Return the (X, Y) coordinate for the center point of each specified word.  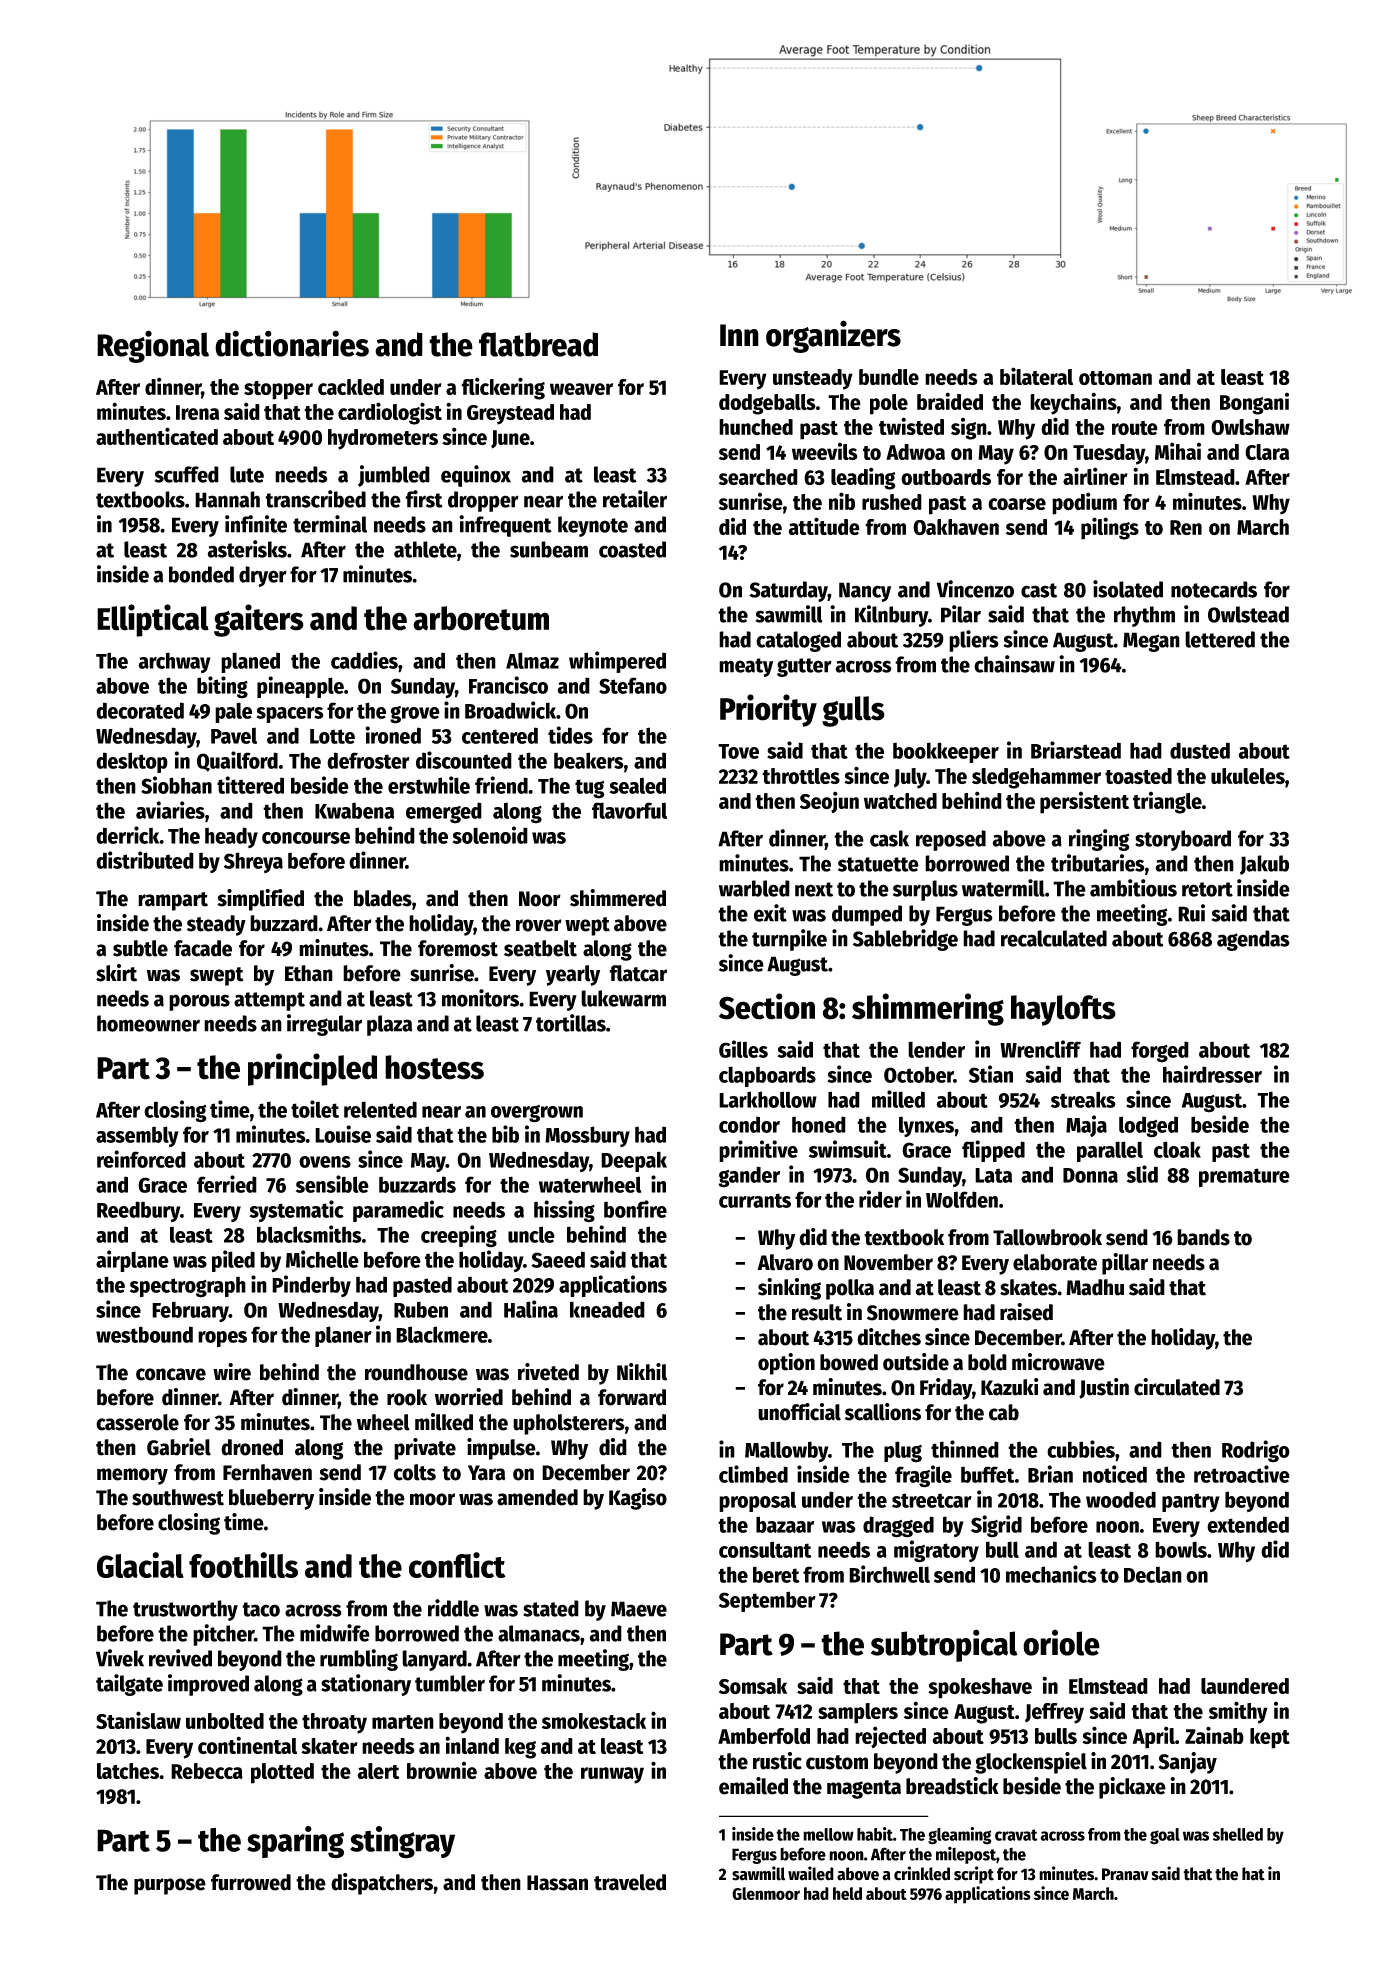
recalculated (1054, 938)
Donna (1090, 1175)
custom (837, 1762)
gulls (853, 711)
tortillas (571, 1023)
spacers (290, 715)
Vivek (120, 1658)
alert (378, 1771)
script (974, 1875)
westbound (144, 1334)
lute (247, 474)
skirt (116, 973)
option (786, 1364)
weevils (825, 451)
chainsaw (1014, 664)
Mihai (1178, 451)
